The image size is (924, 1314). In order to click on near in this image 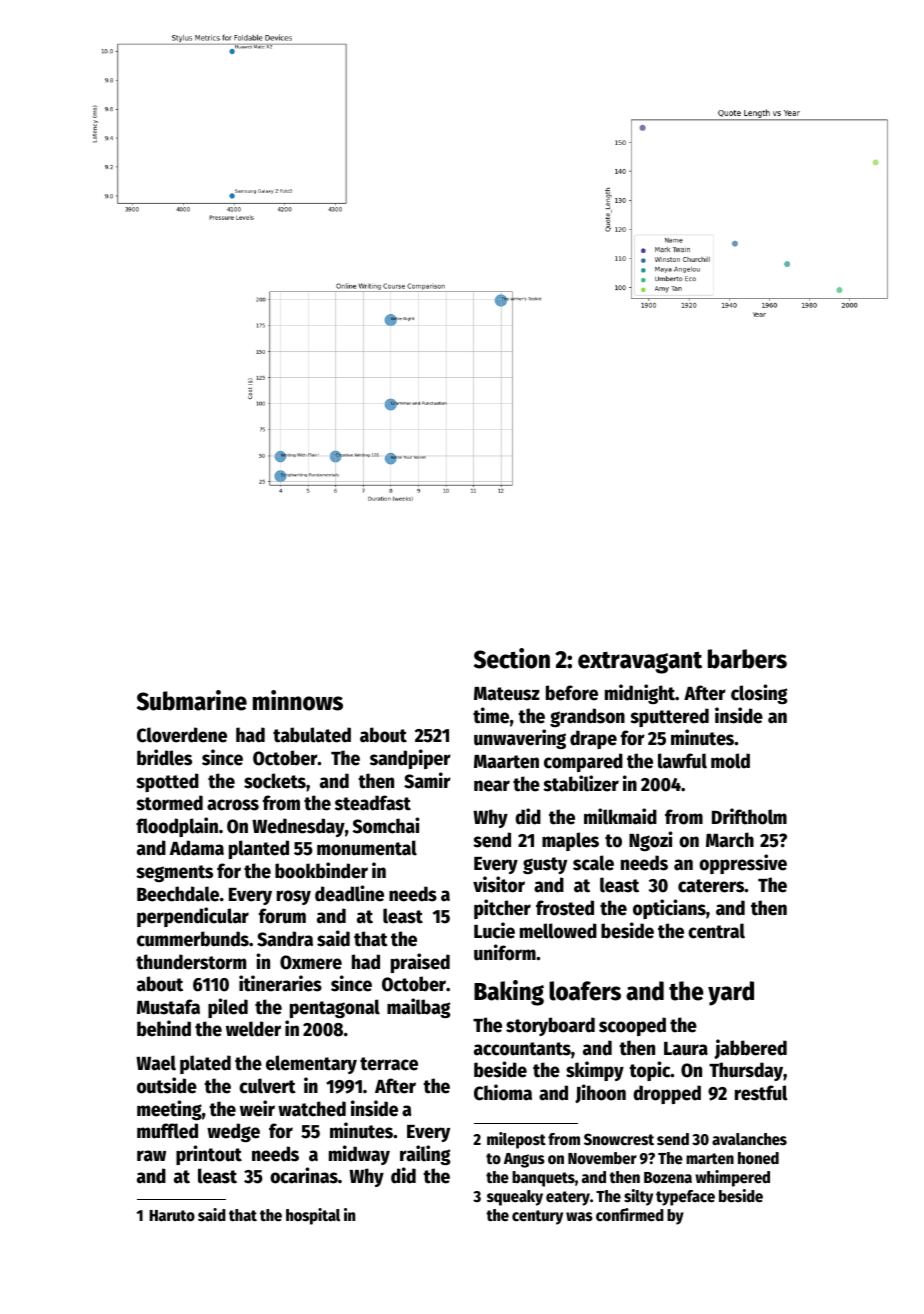, I will do `click(492, 786)`.
